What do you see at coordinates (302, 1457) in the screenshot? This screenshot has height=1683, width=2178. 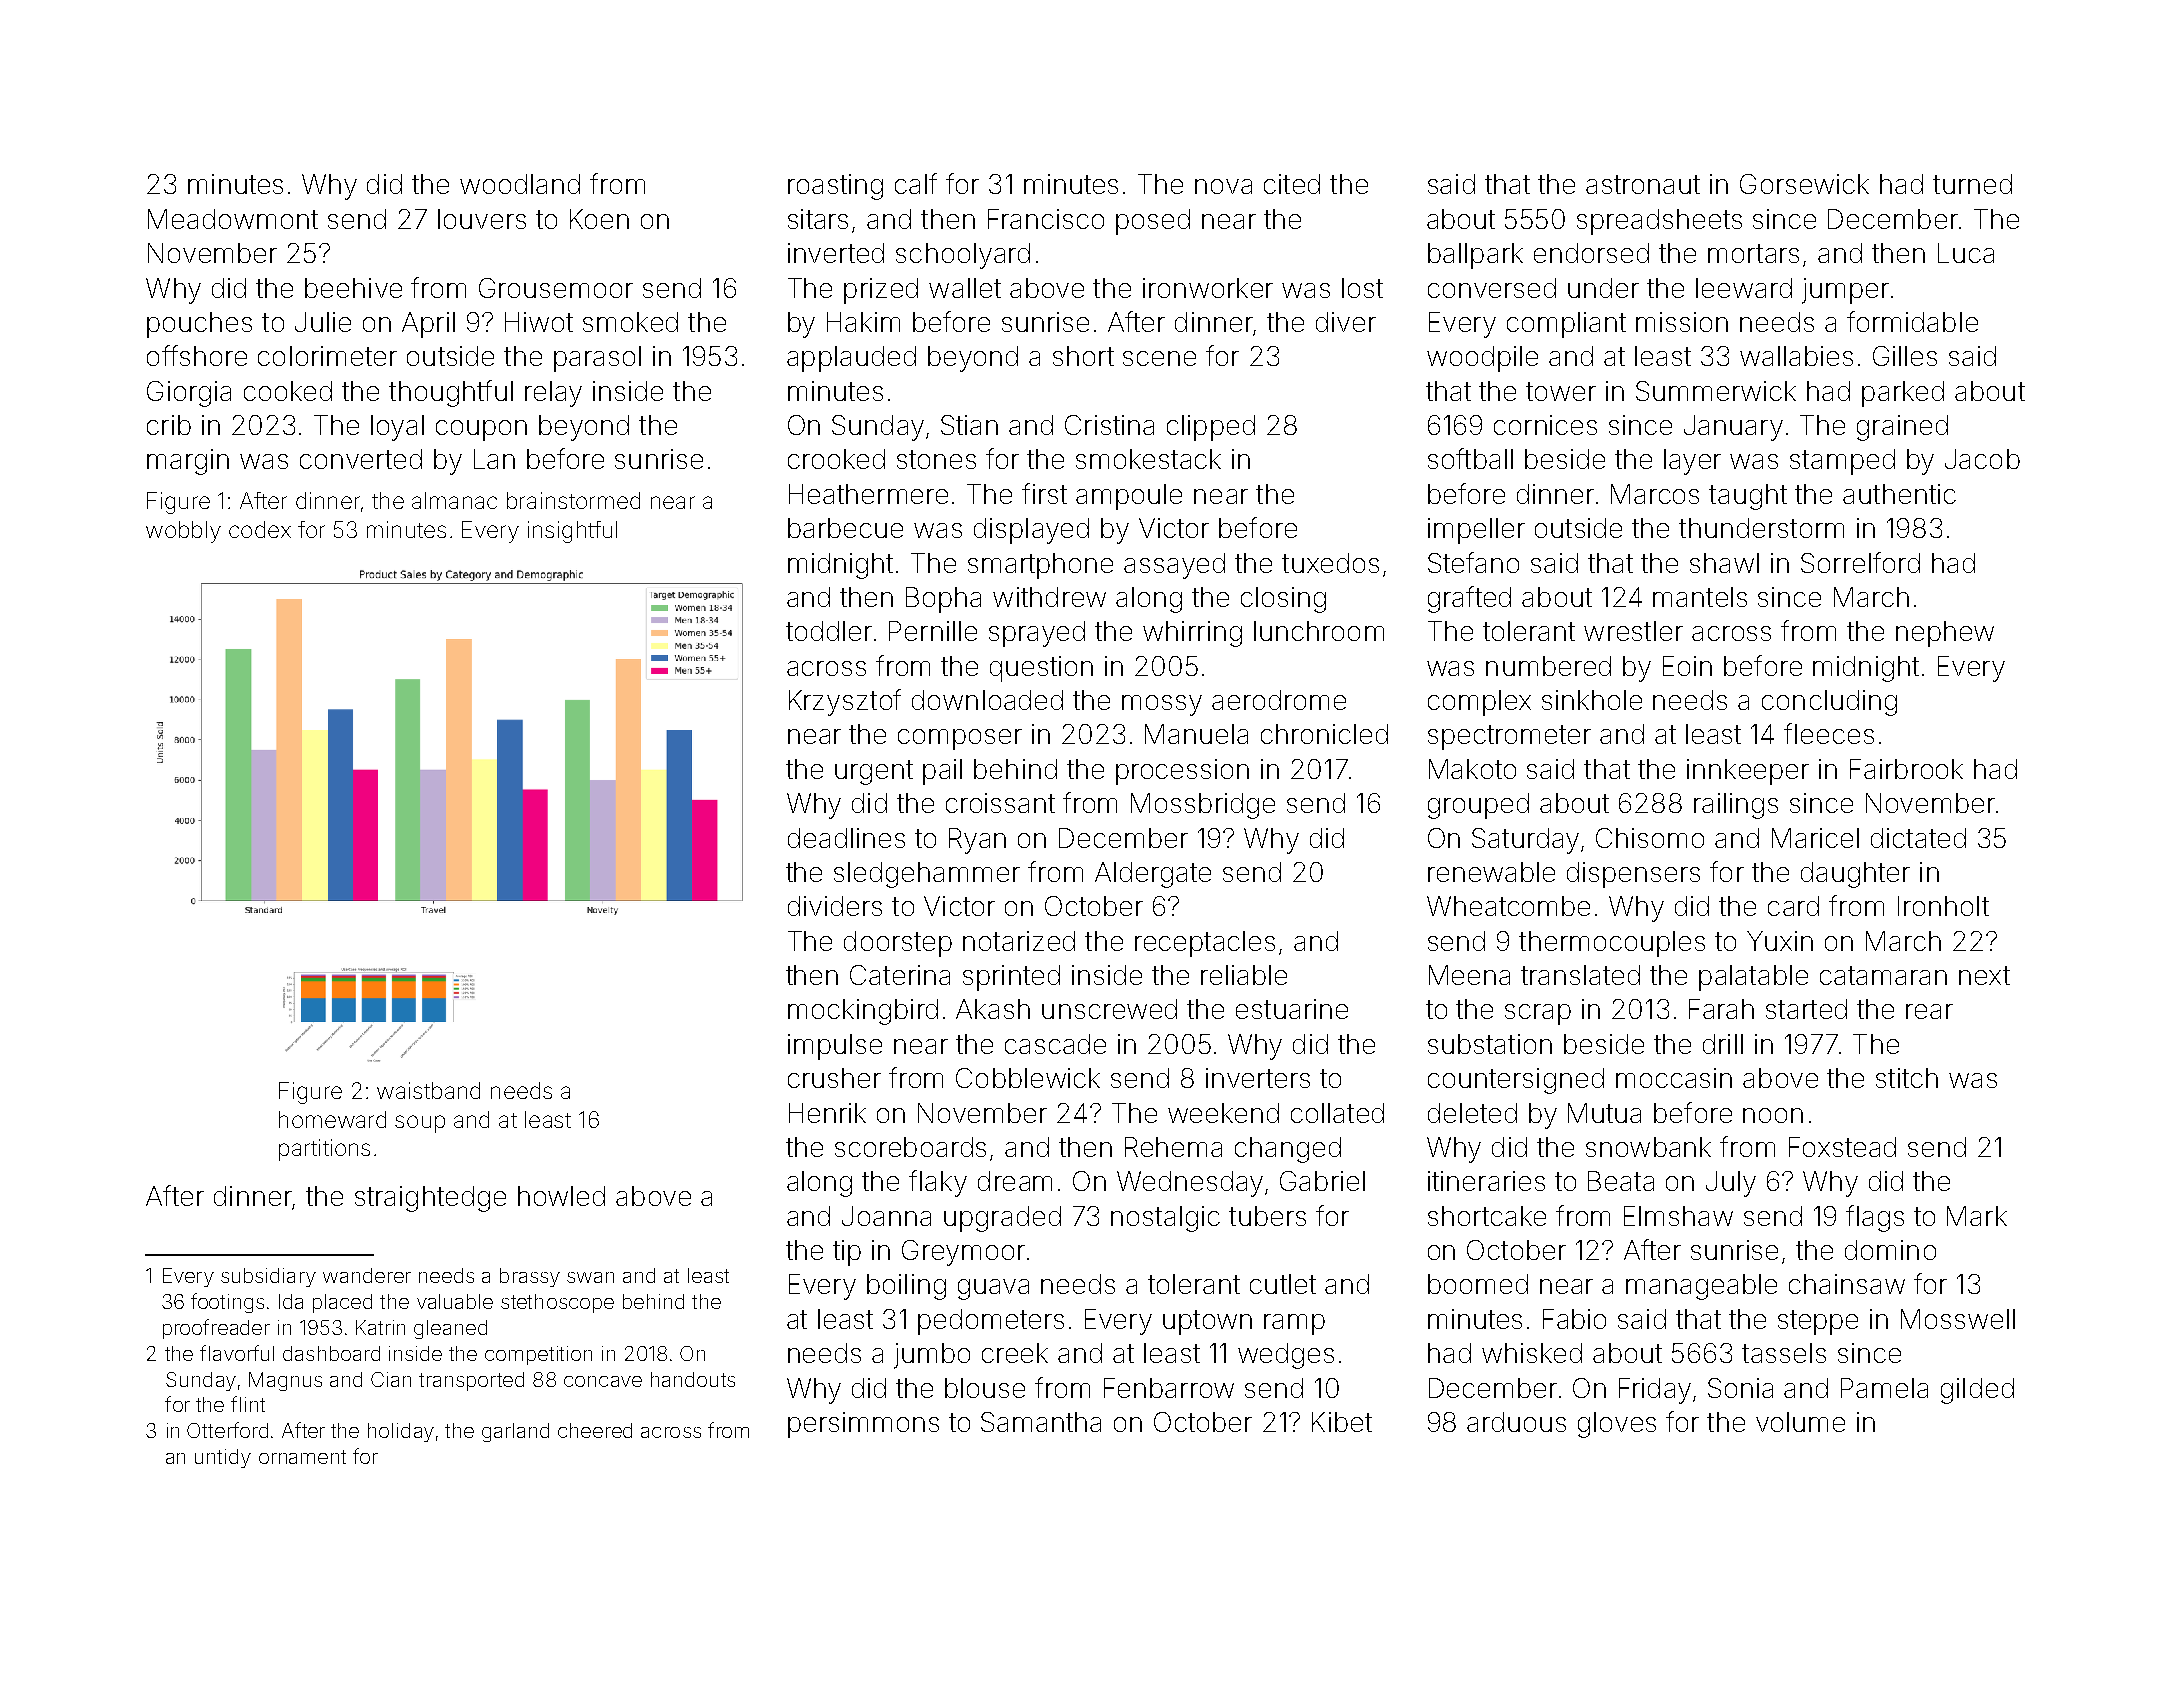 I see `ornament` at bounding box center [302, 1457].
